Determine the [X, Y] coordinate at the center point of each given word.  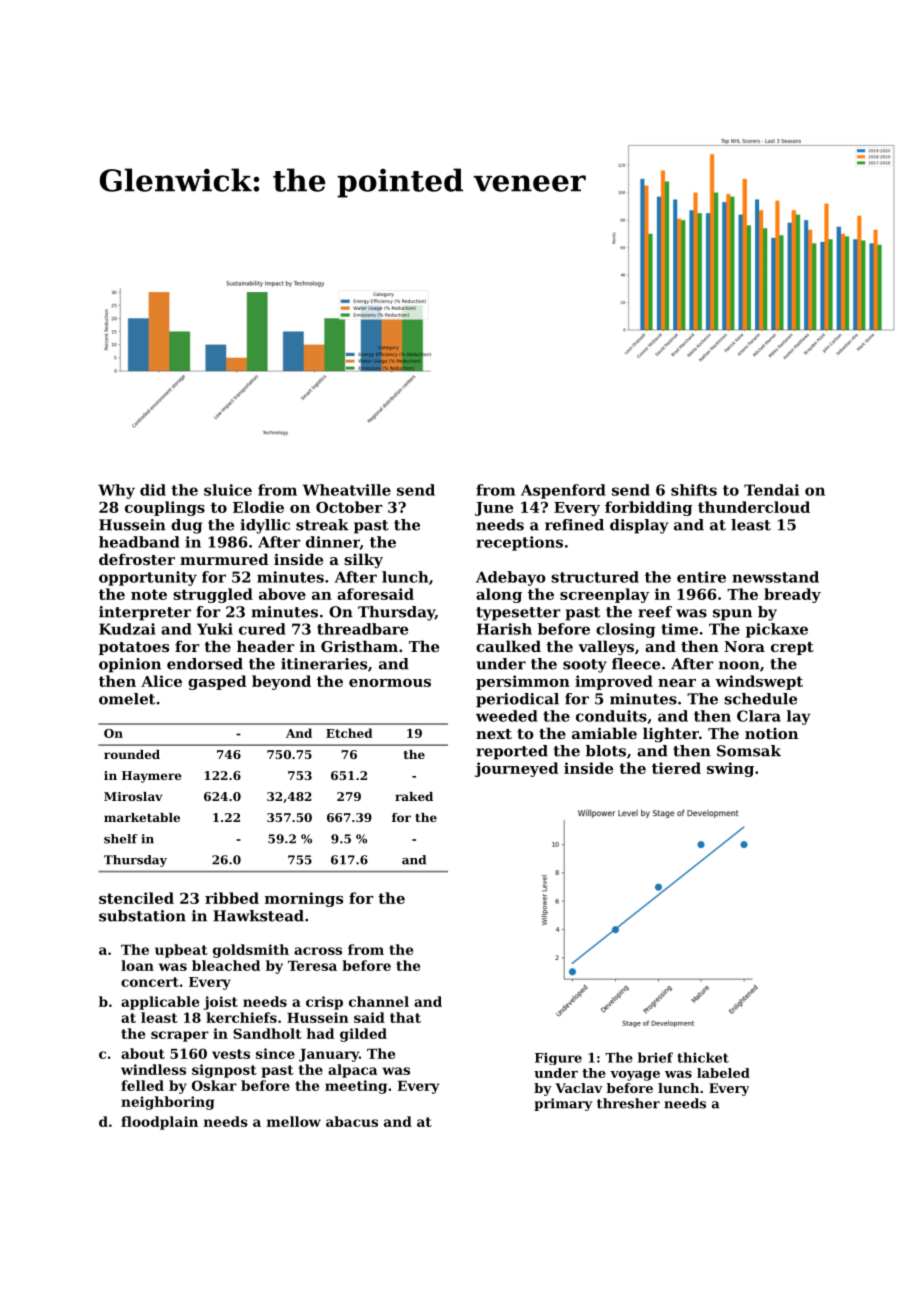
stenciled [136, 898]
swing [730, 769]
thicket [703, 1057]
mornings [304, 899]
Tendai [771, 490]
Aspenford [563, 491]
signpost [224, 1071]
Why [116, 491]
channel [379, 1001]
